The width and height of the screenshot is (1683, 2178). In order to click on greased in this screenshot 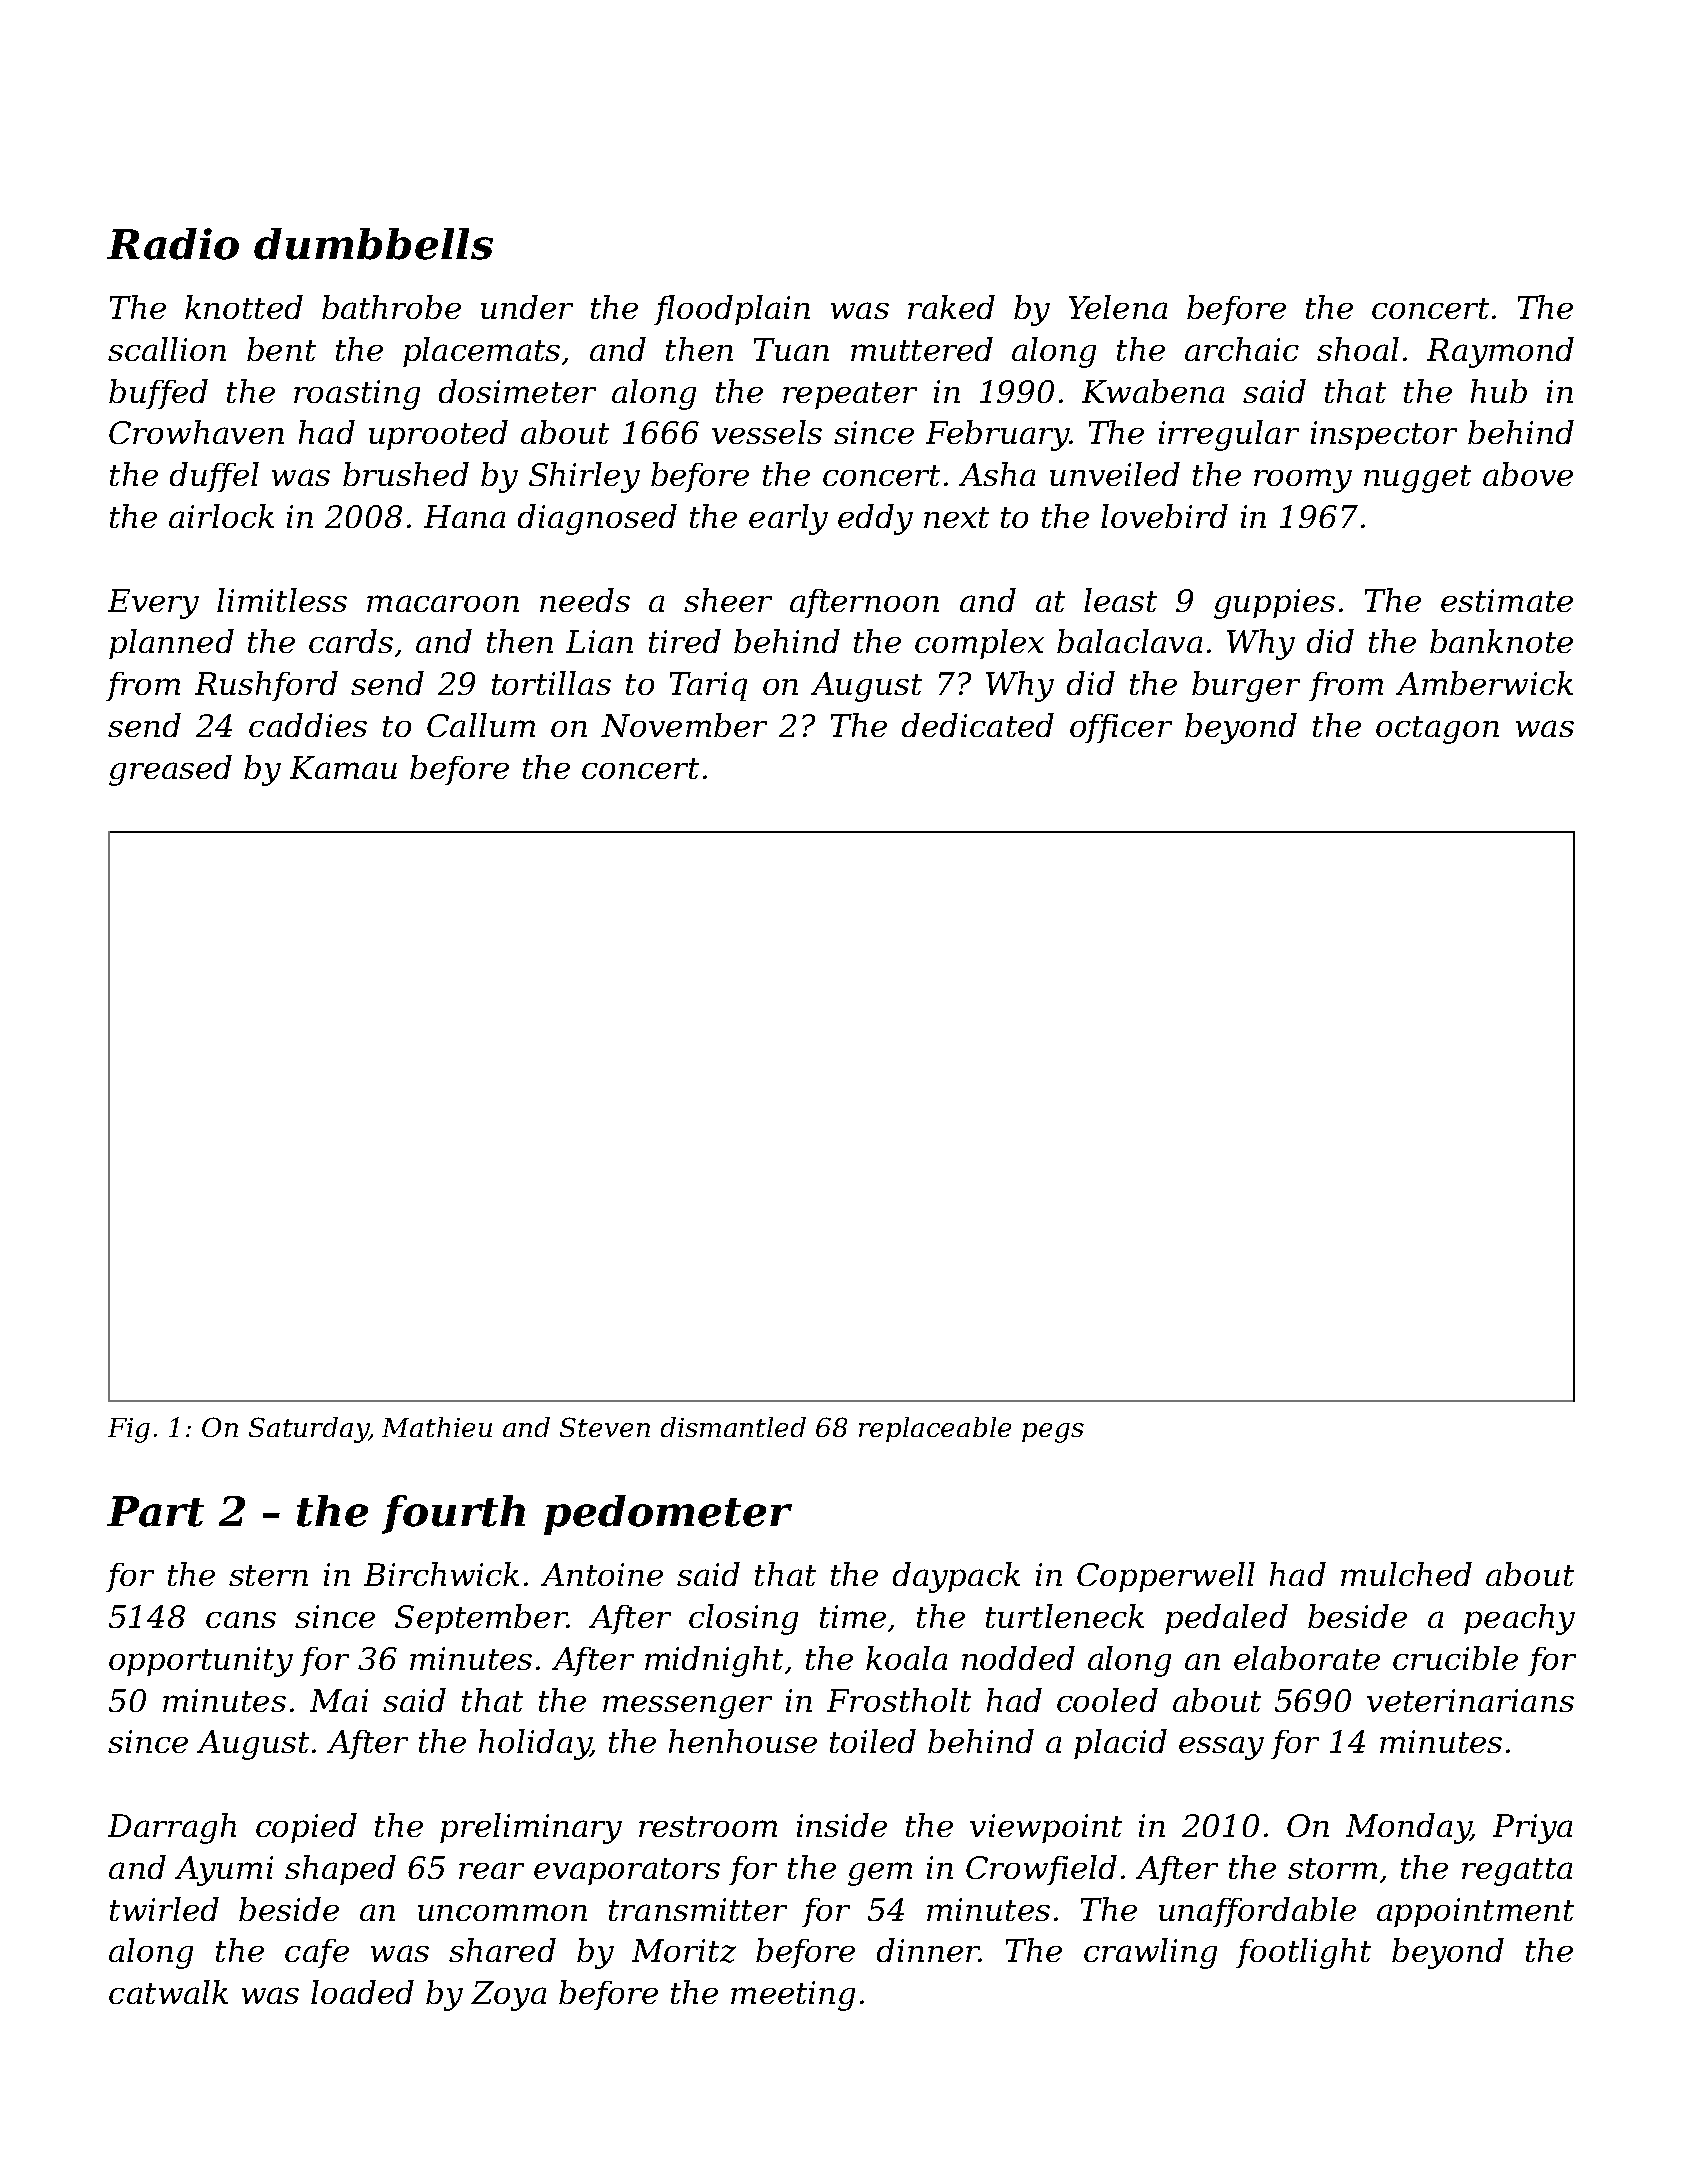, I will do `click(170, 770)`.
